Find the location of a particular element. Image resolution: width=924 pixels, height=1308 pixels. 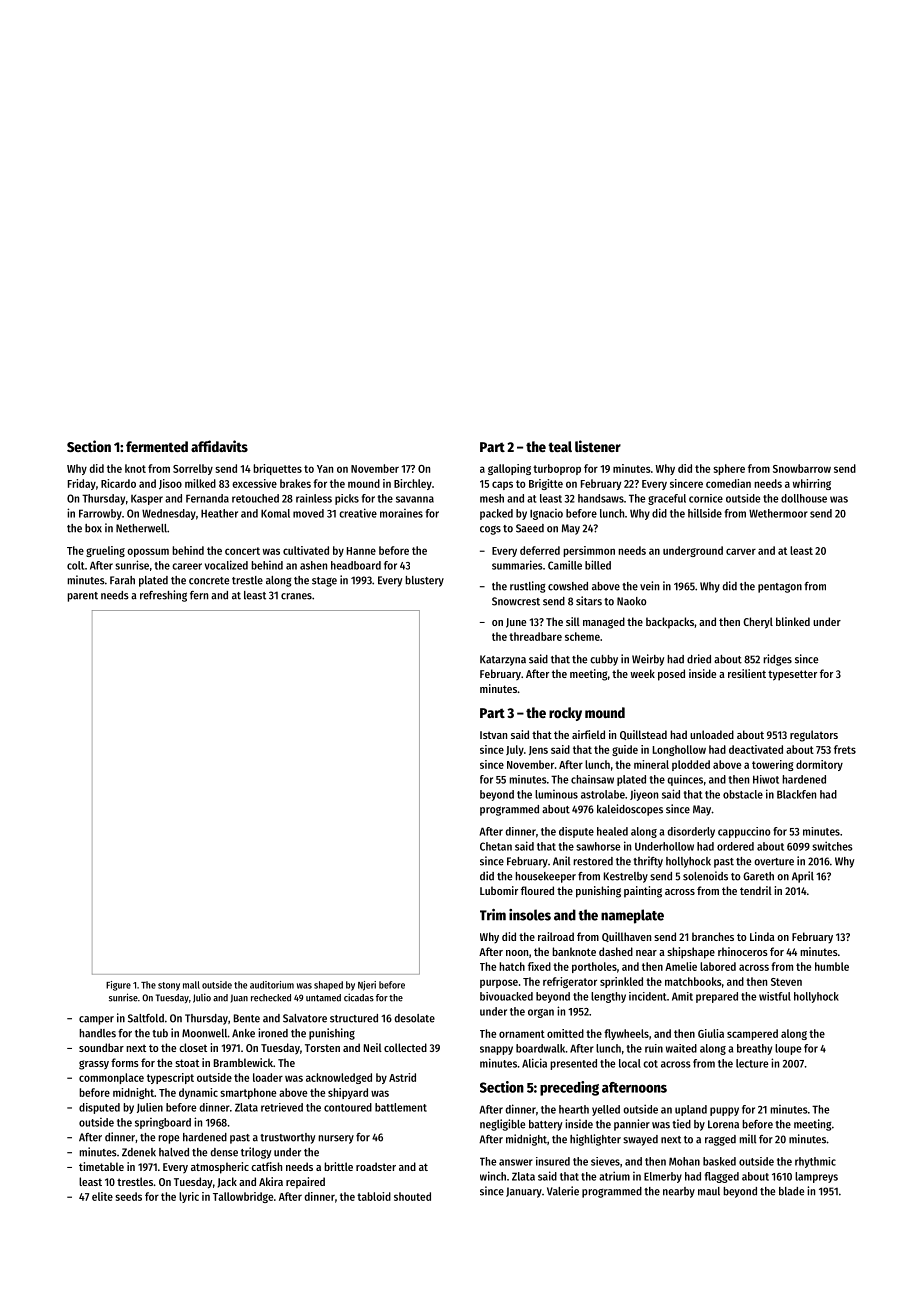

parent is located at coordinates (82, 597).
